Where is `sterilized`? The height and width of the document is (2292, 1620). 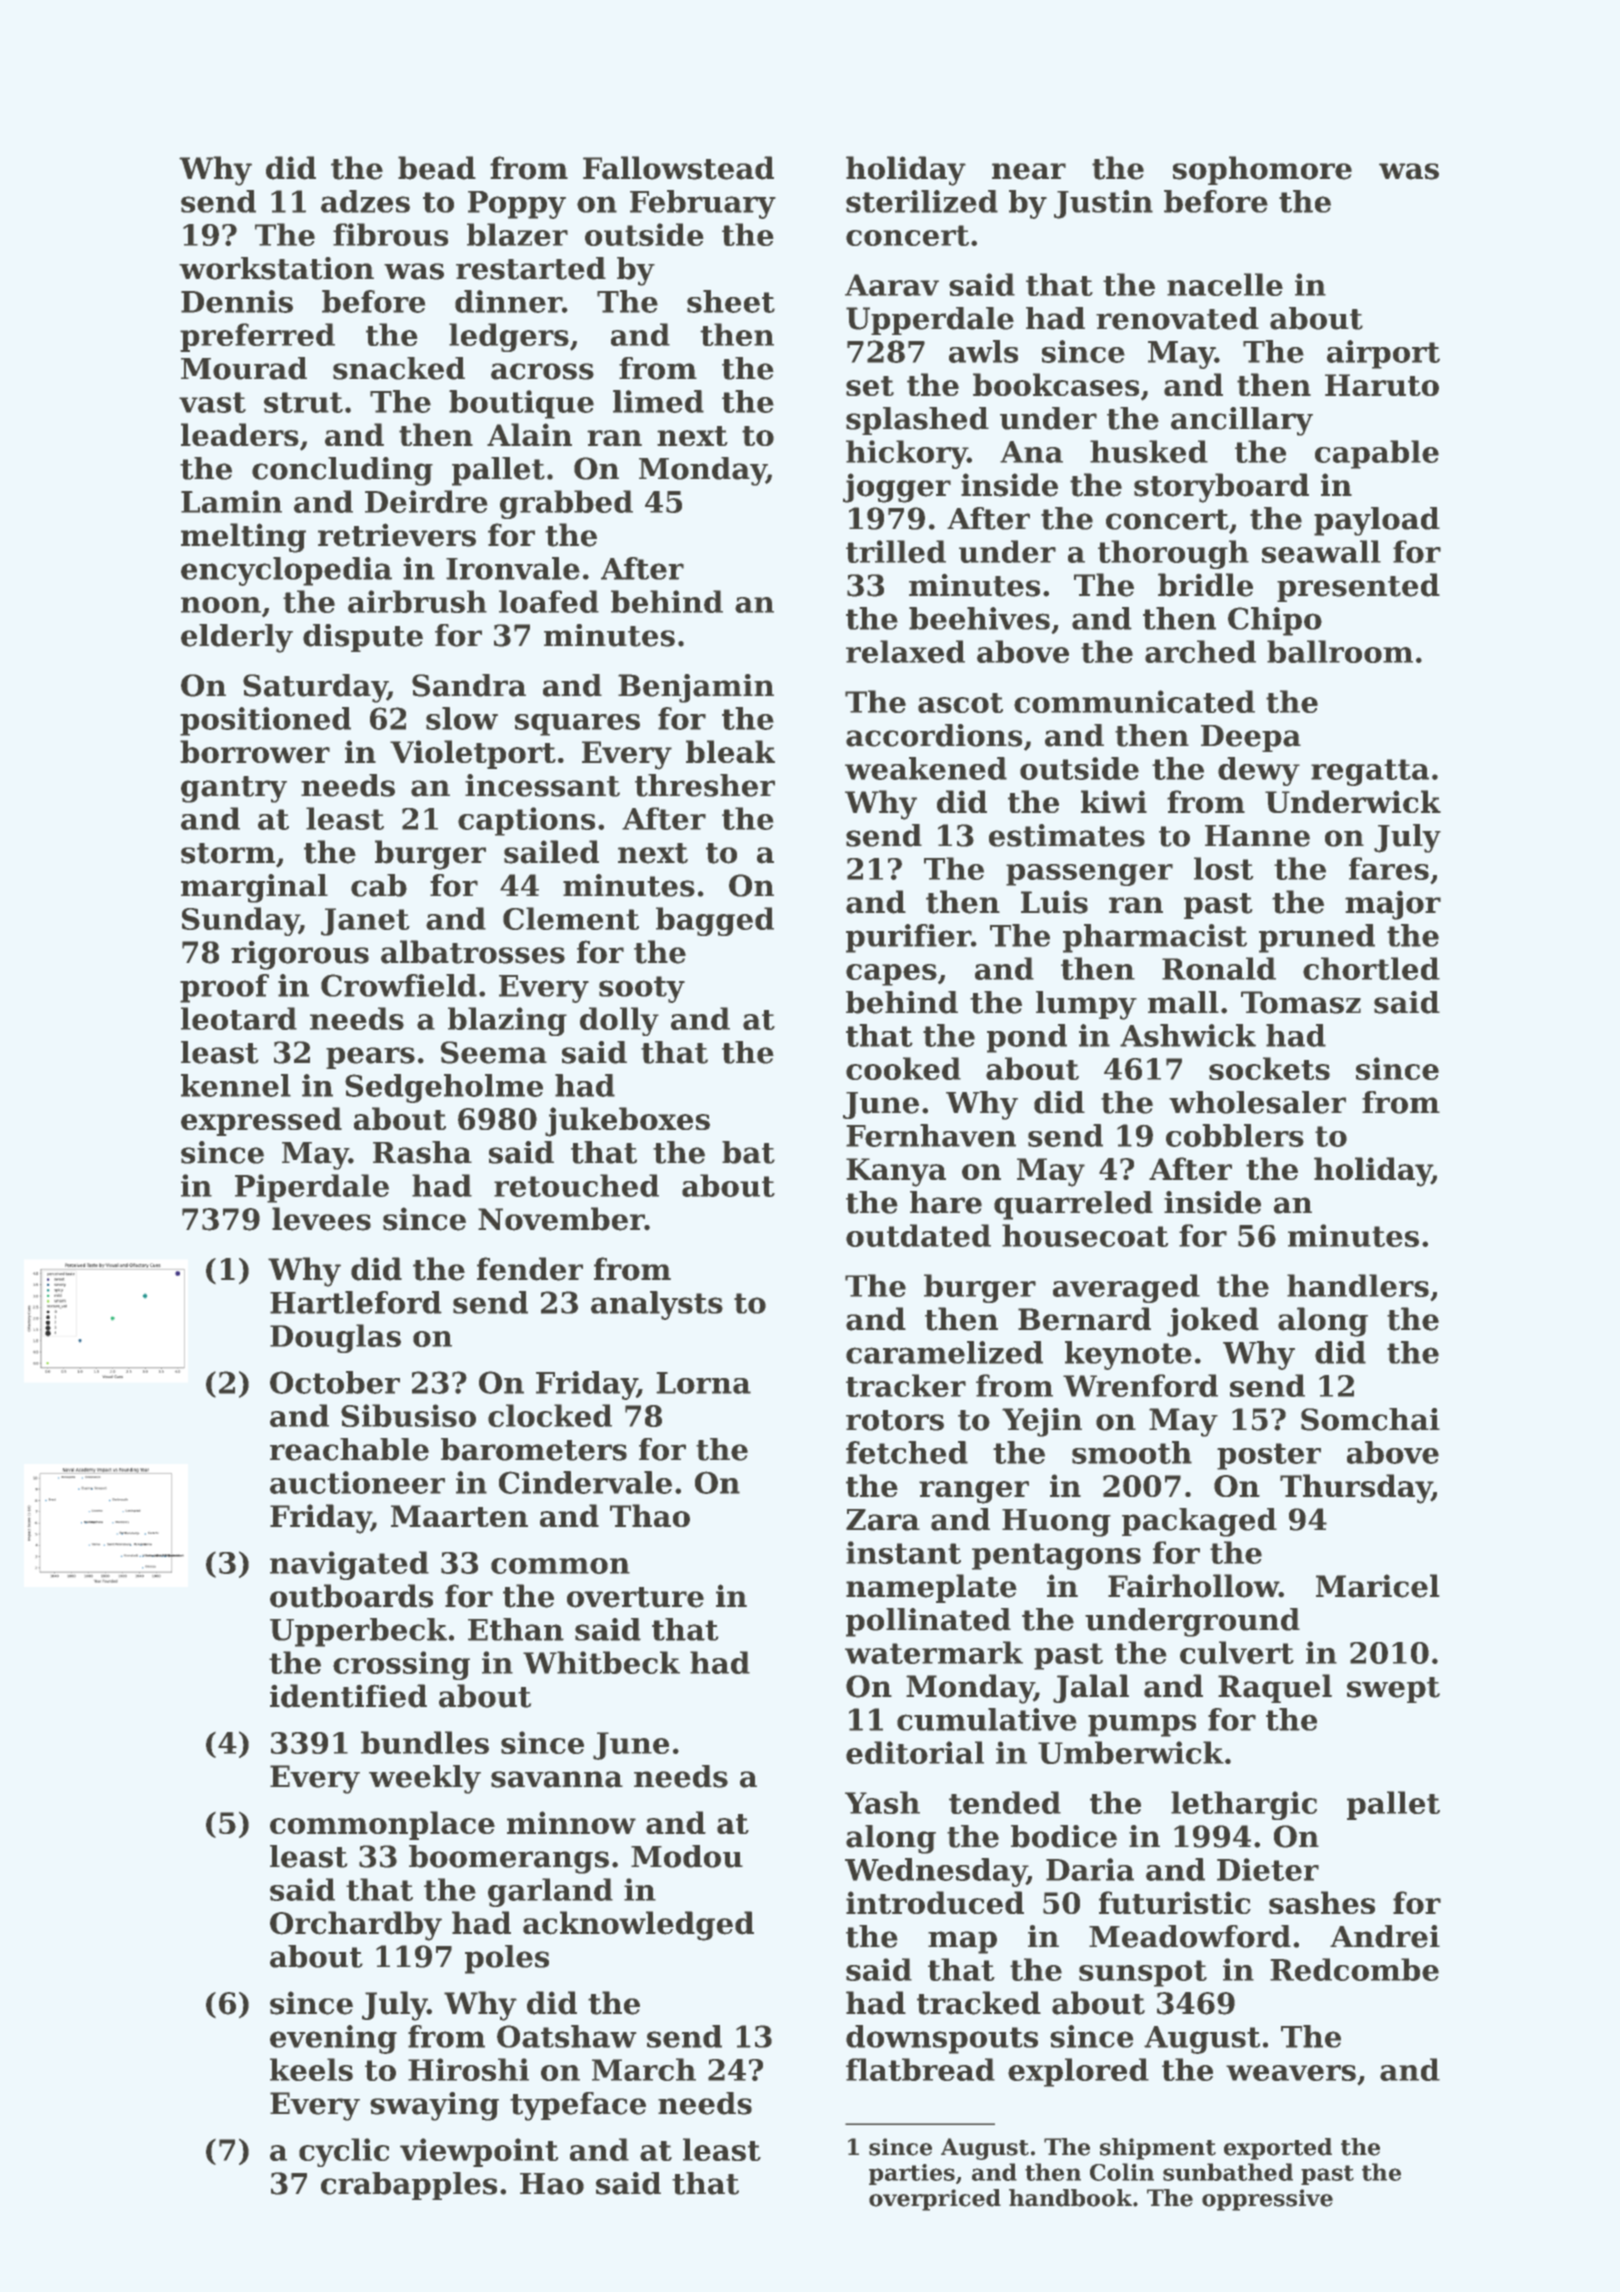 sterilized is located at coordinates (922, 201).
